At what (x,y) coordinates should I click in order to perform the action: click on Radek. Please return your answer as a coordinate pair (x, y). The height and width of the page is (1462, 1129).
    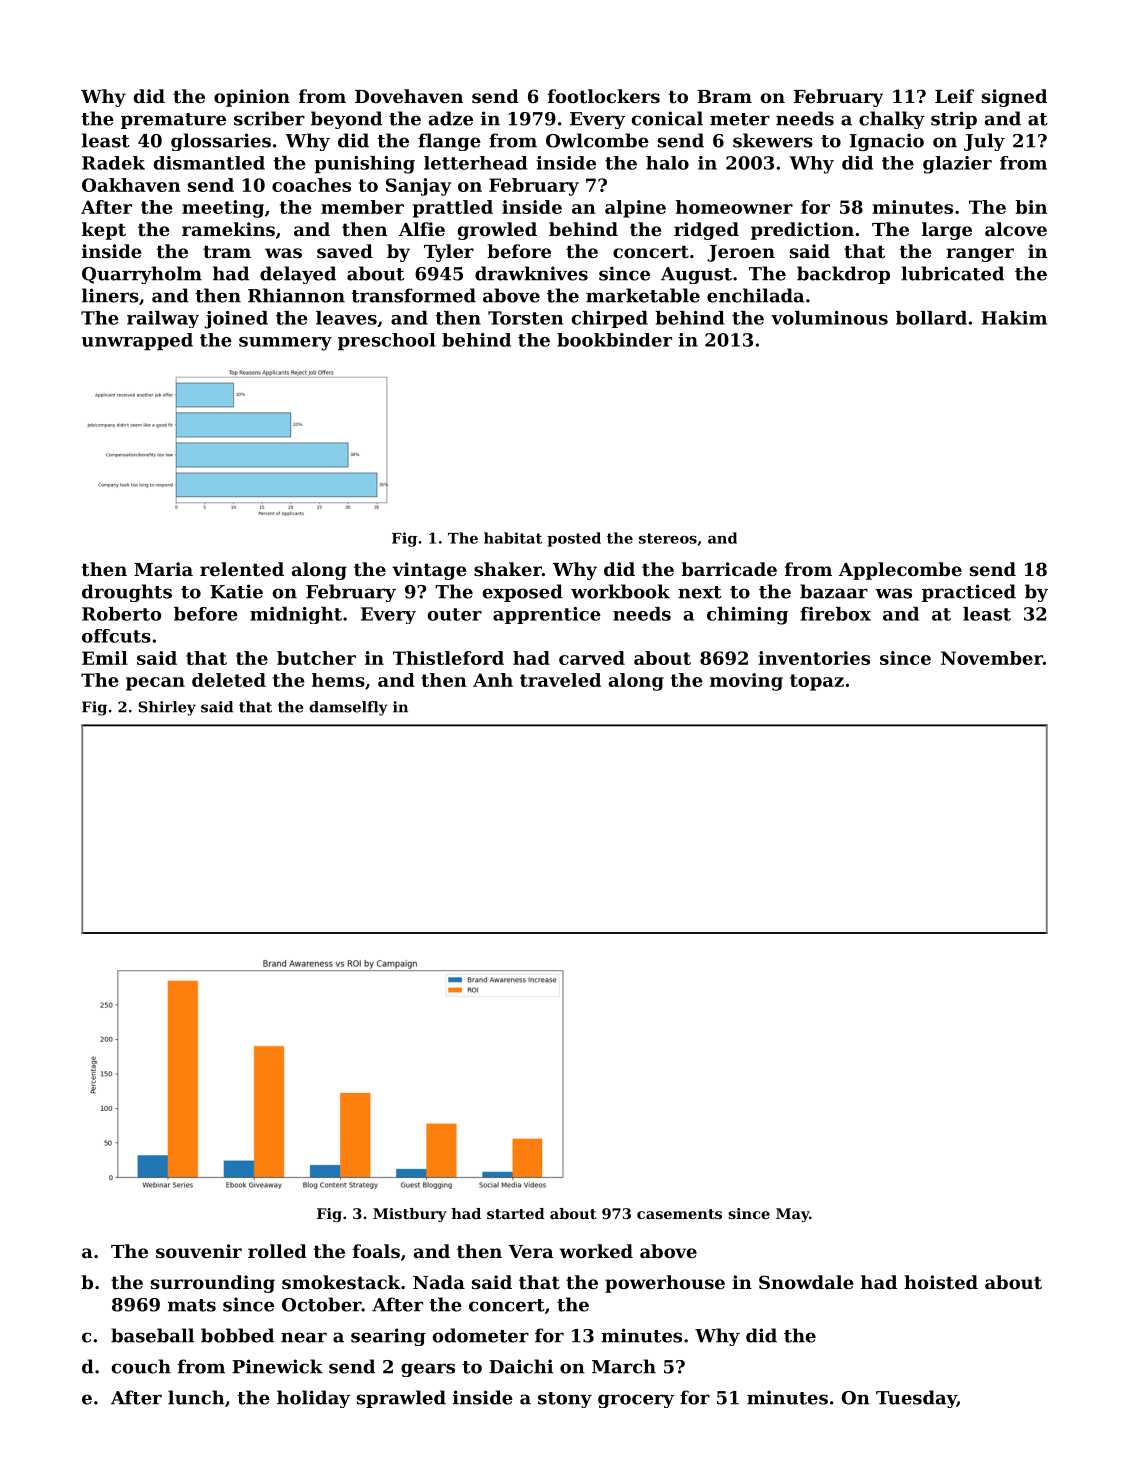
    Looking at the image, I should click on (113, 163).
